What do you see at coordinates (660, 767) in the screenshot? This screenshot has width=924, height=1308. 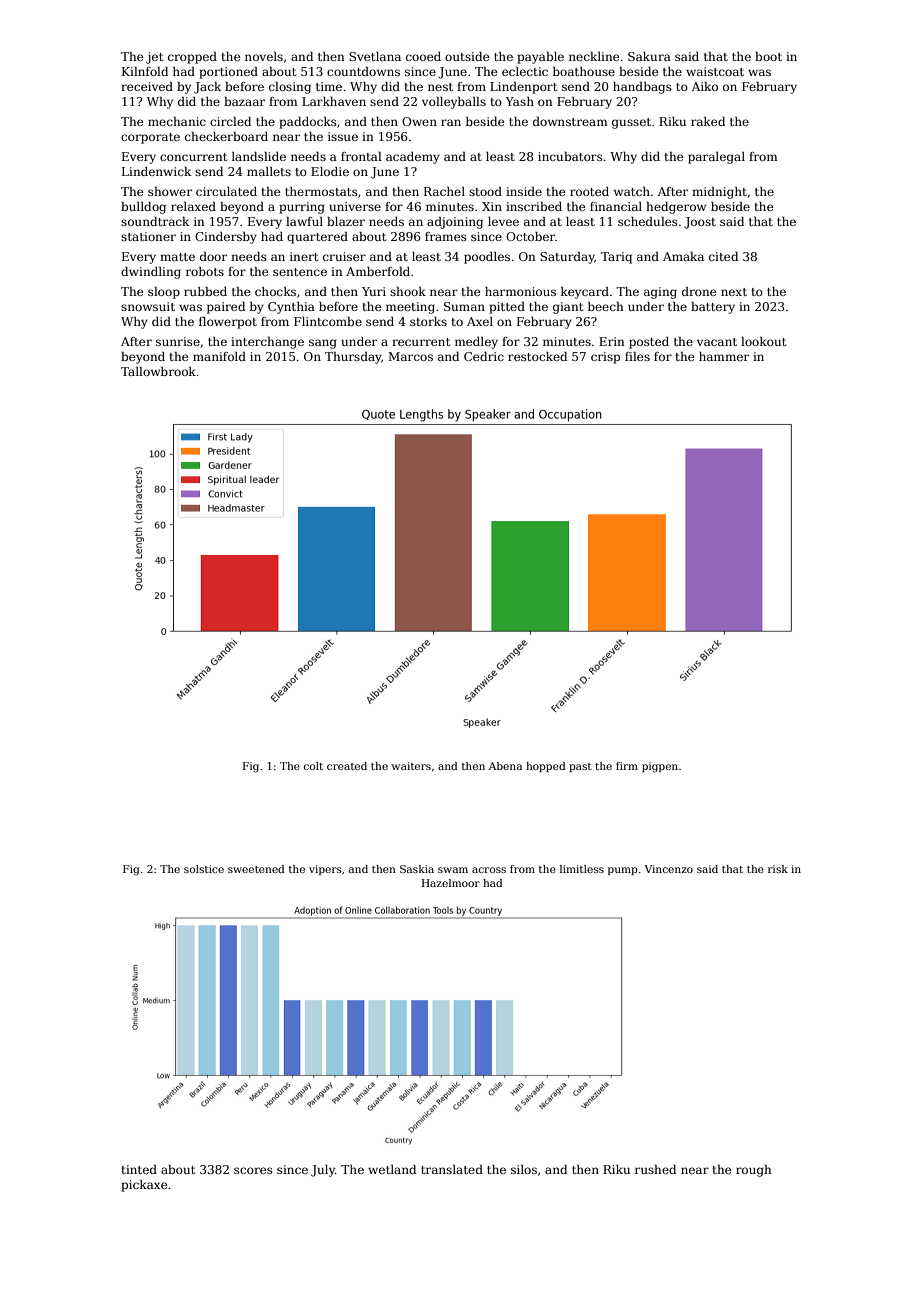 I see `pigpen` at bounding box center [660, 767].
